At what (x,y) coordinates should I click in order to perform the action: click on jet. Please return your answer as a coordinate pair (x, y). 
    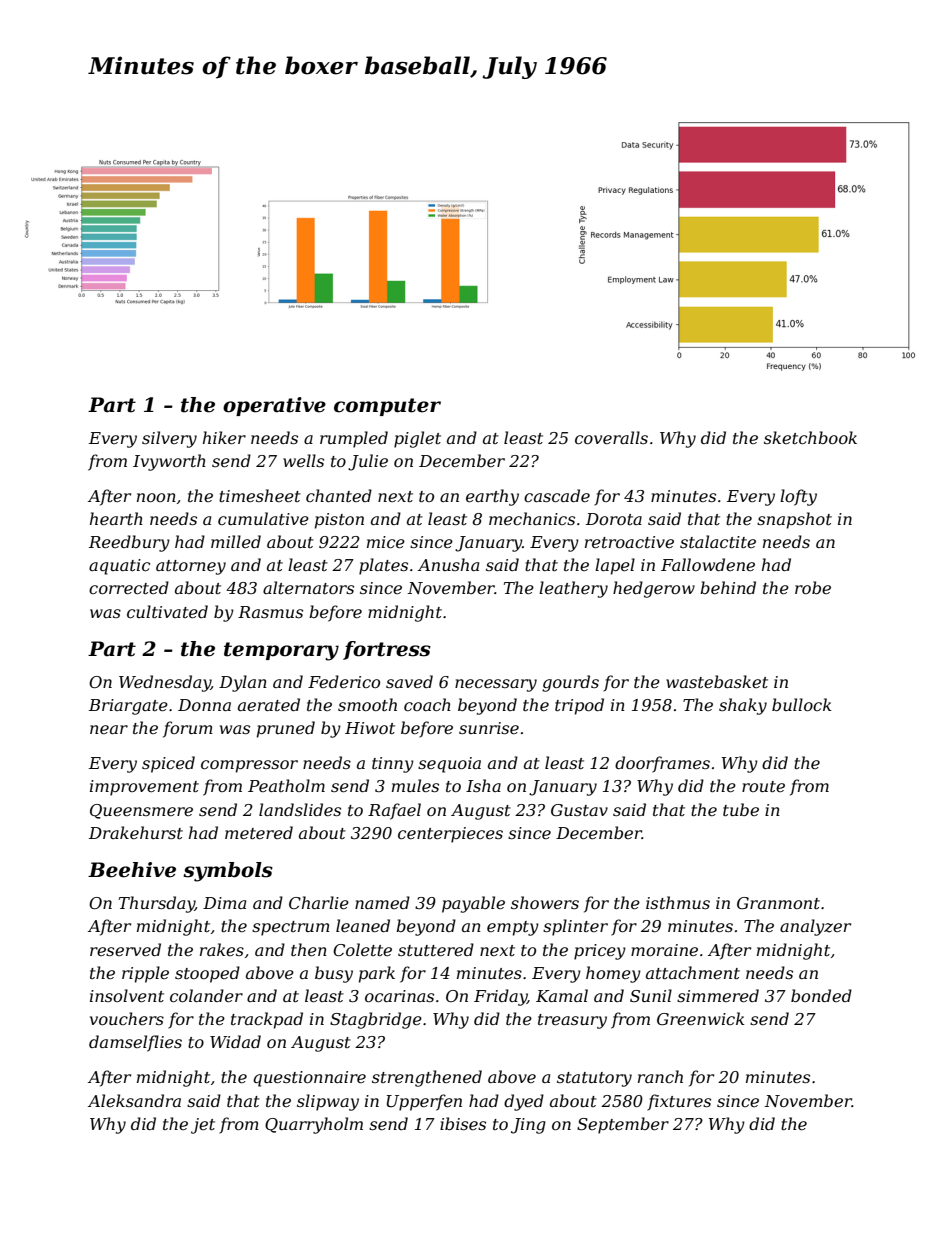
    Looking at the image, I should click on (203, 1126).
